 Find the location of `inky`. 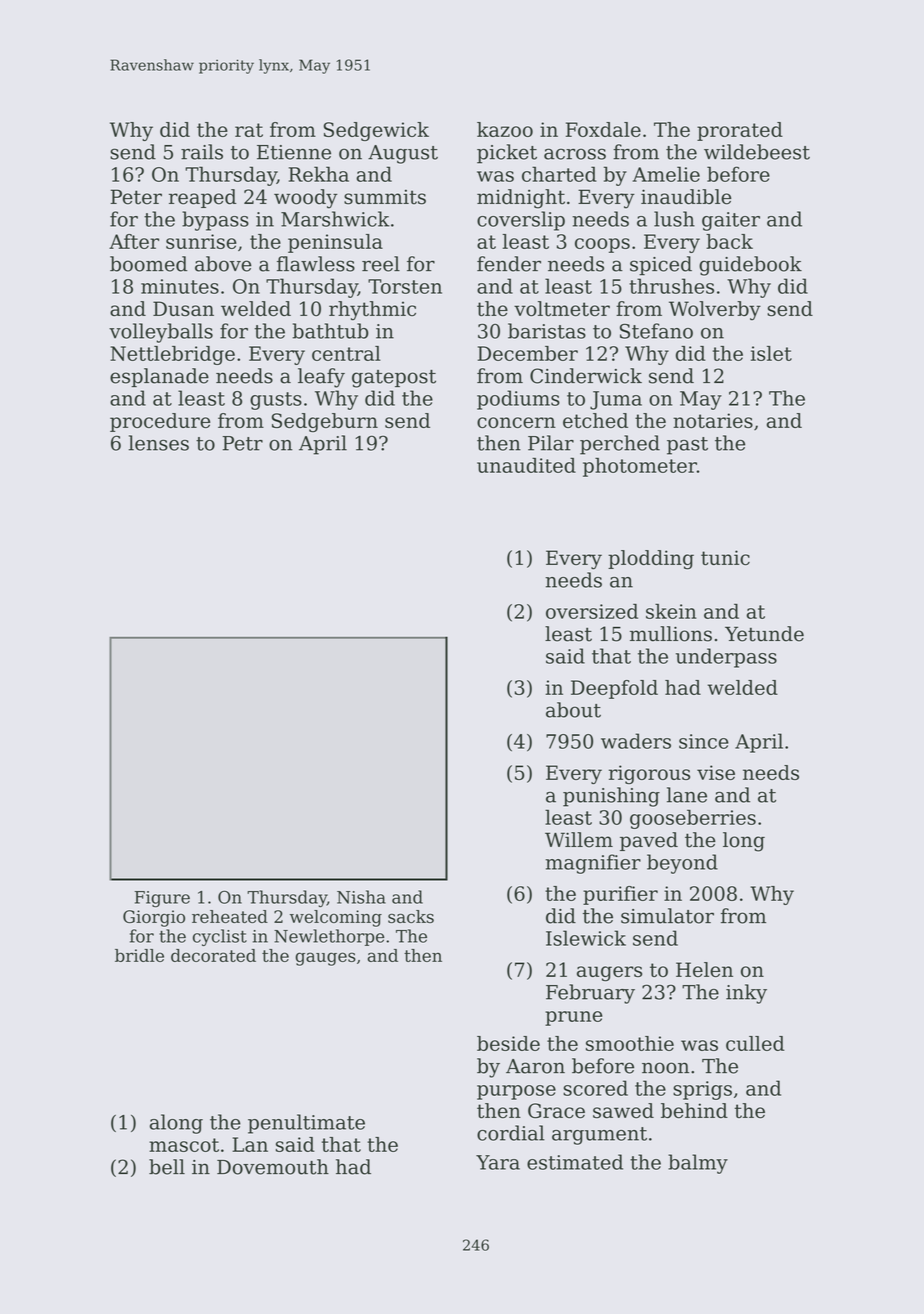

inky is located at coordinates (746, 994).
